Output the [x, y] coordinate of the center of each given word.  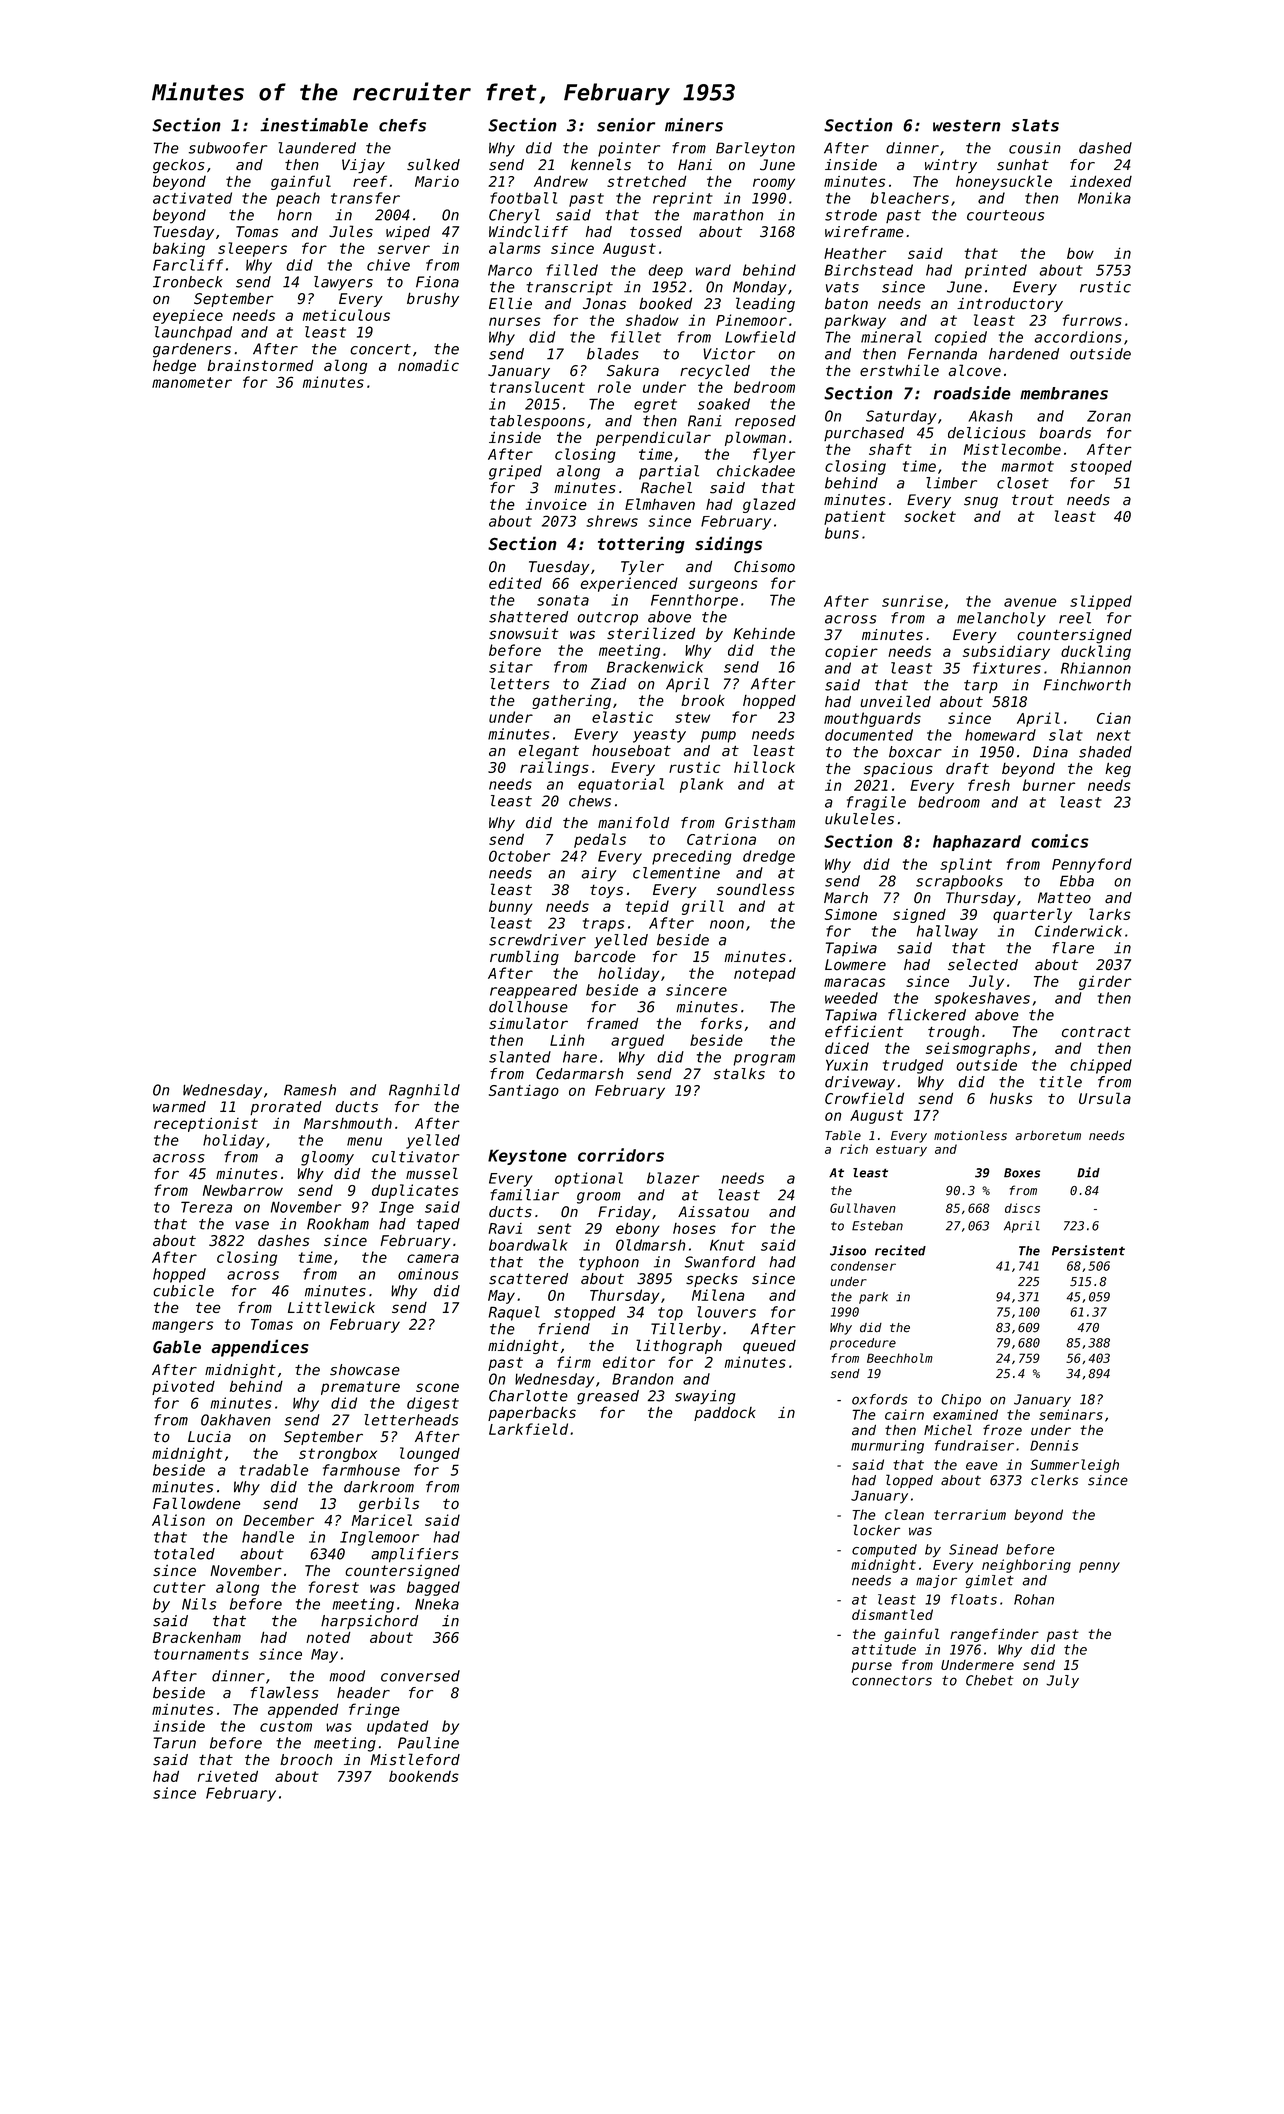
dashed [1105, 148]
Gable [177, 1346]
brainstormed [260, 365]
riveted [228, 1776]
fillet [636, 337]
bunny [511, 907]
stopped [585, 1313]
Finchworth [1087, 685]
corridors [621, 1155]
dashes [283, 1240]
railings [554, 768]
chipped [1101, 1066]
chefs [402, 125]
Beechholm [900, 1358]
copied [961, 338]
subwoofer [228, 148]
